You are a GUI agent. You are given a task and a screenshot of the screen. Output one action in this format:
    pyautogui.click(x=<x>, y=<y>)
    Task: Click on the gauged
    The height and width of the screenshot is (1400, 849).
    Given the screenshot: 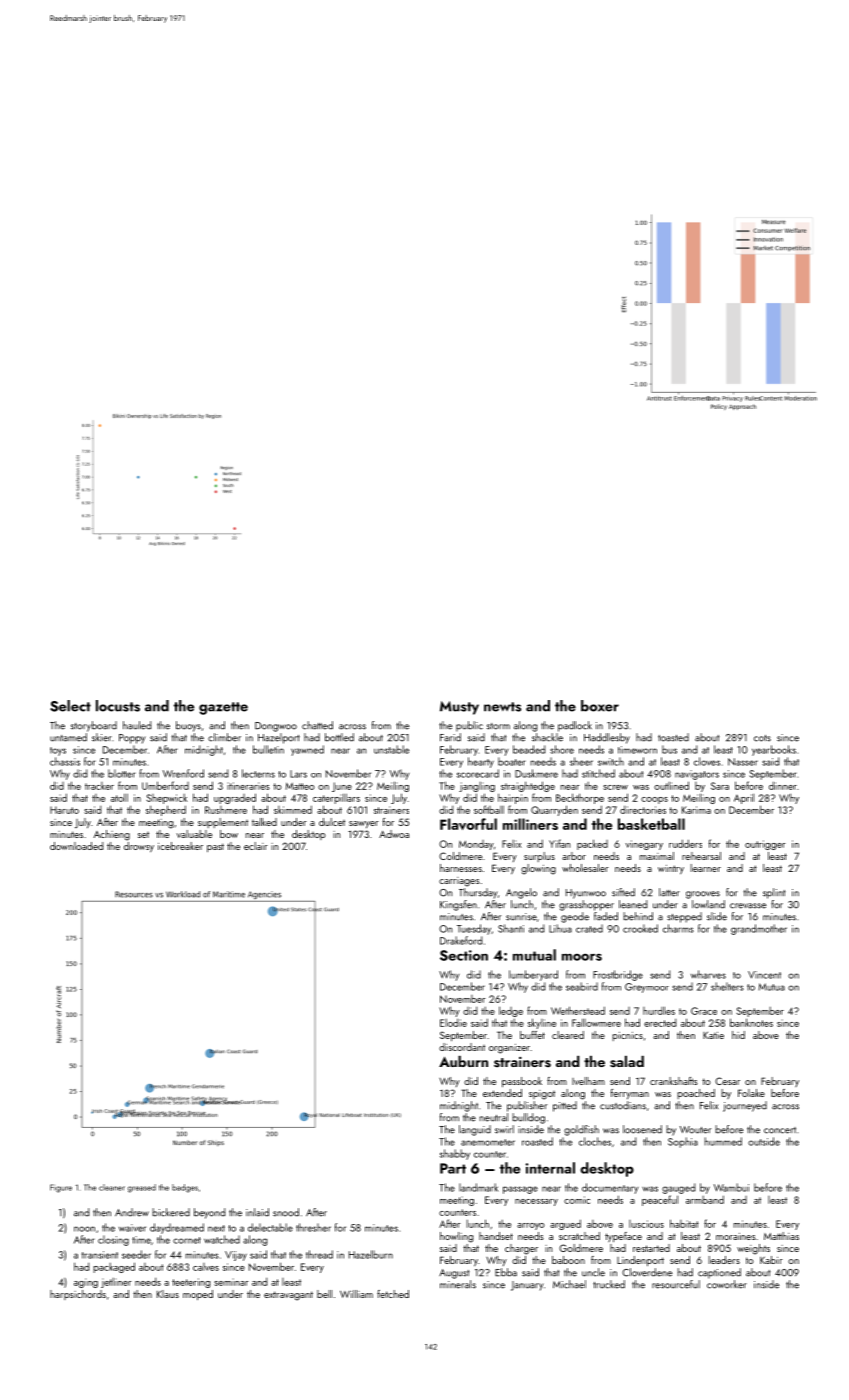 What is the action you would take?
    pyautogui.click(x=678, y=1188)
